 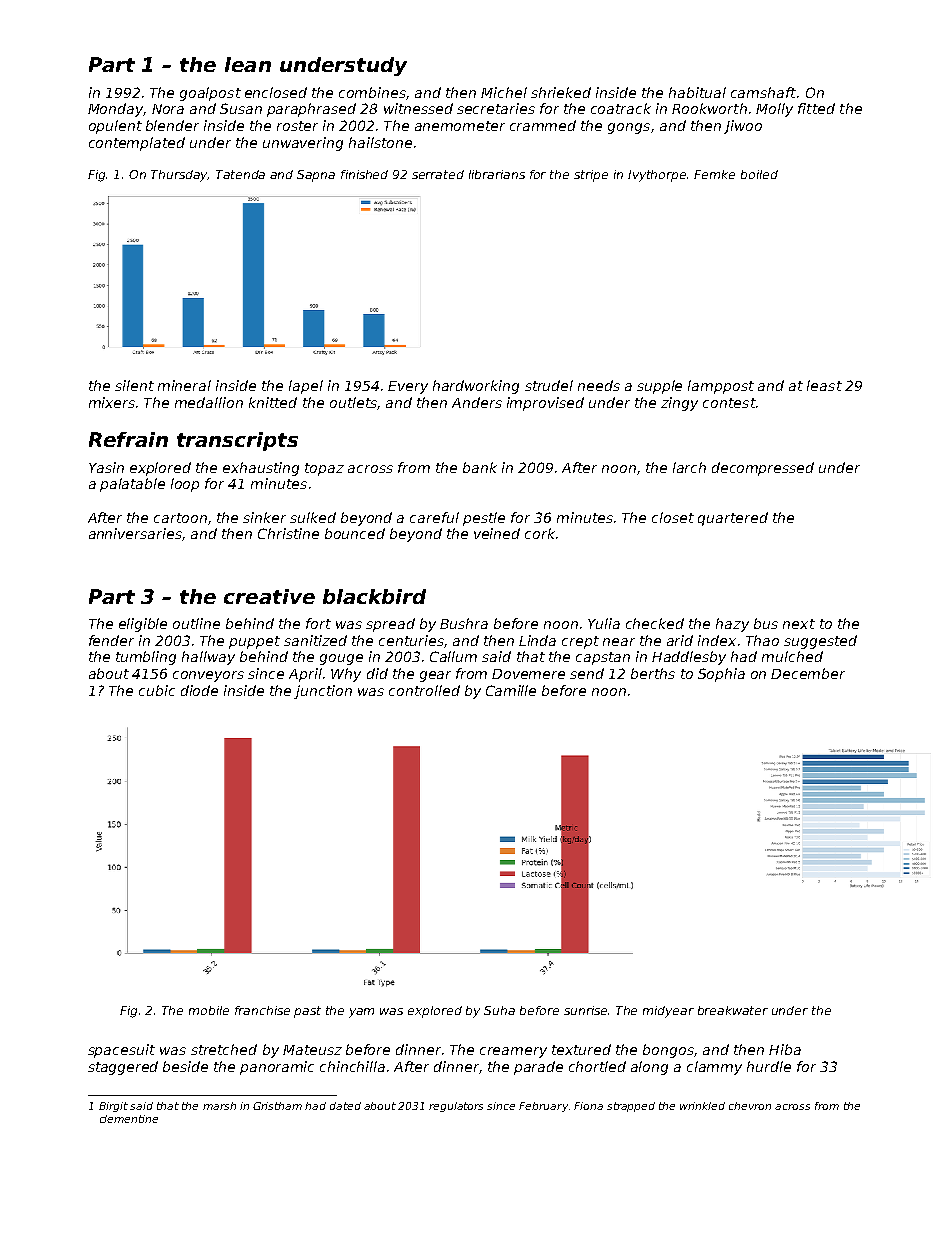 I want to click on Camille, so click(x=511, y=690).
